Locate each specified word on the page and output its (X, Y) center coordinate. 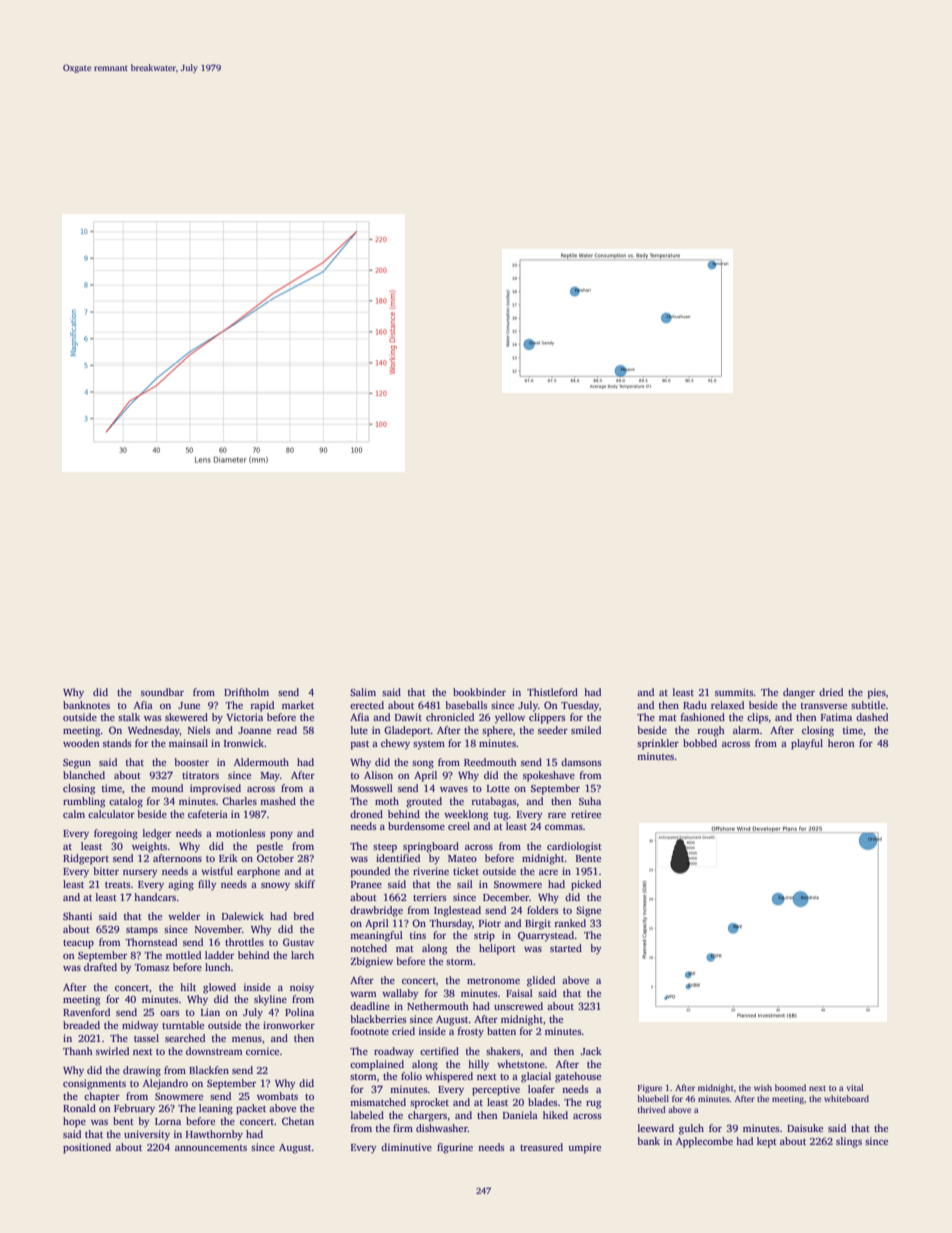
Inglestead (457, 911)
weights (149, 847)
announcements (211, 1148)
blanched (84, 775)
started (566, 948)
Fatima (836, 717)
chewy (395, 744)
